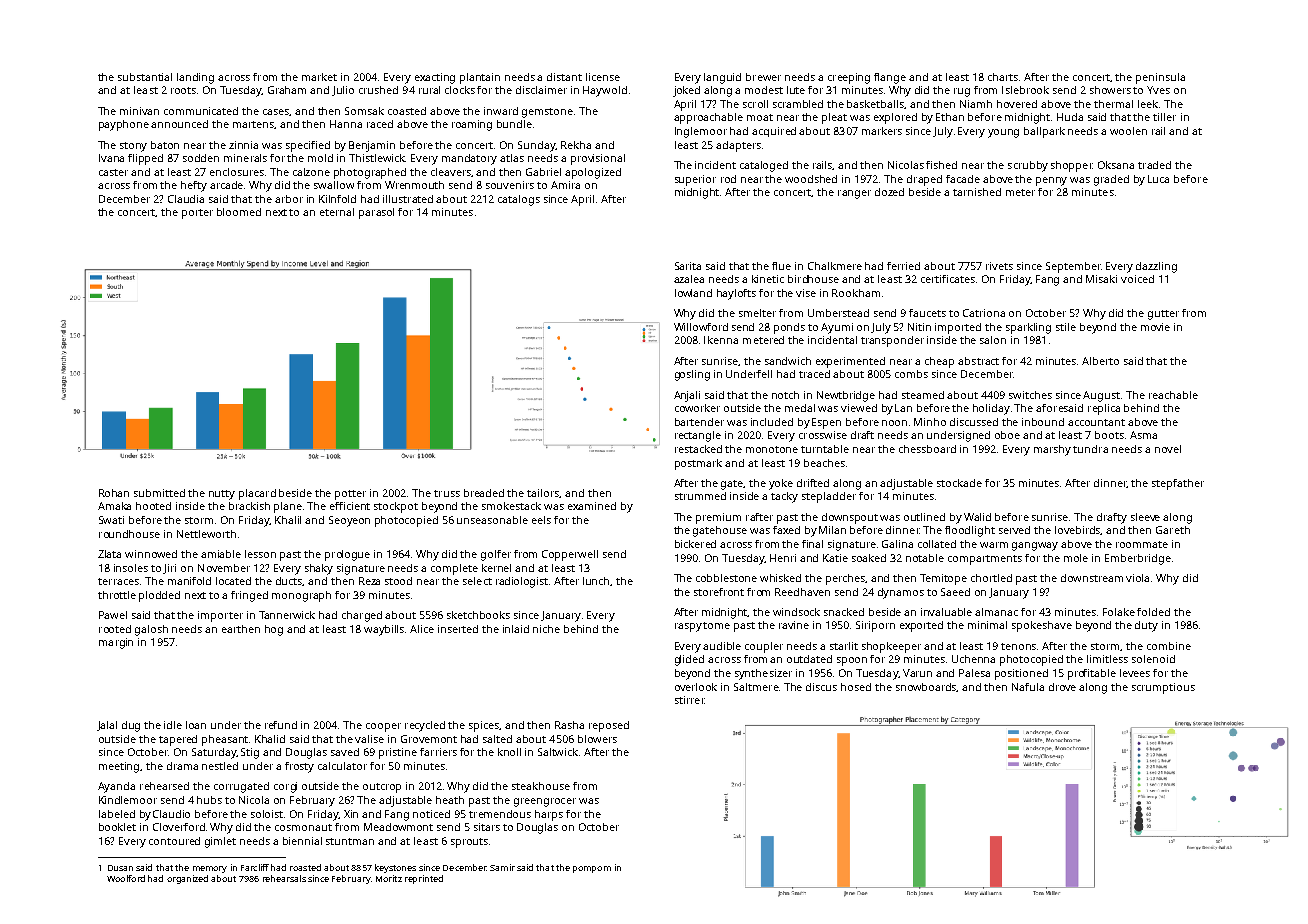 This image has width=1308, height=924. What do you see at coordinates (385, 630) in the image?
I see `waybills` at bounding box center [385, 630].
